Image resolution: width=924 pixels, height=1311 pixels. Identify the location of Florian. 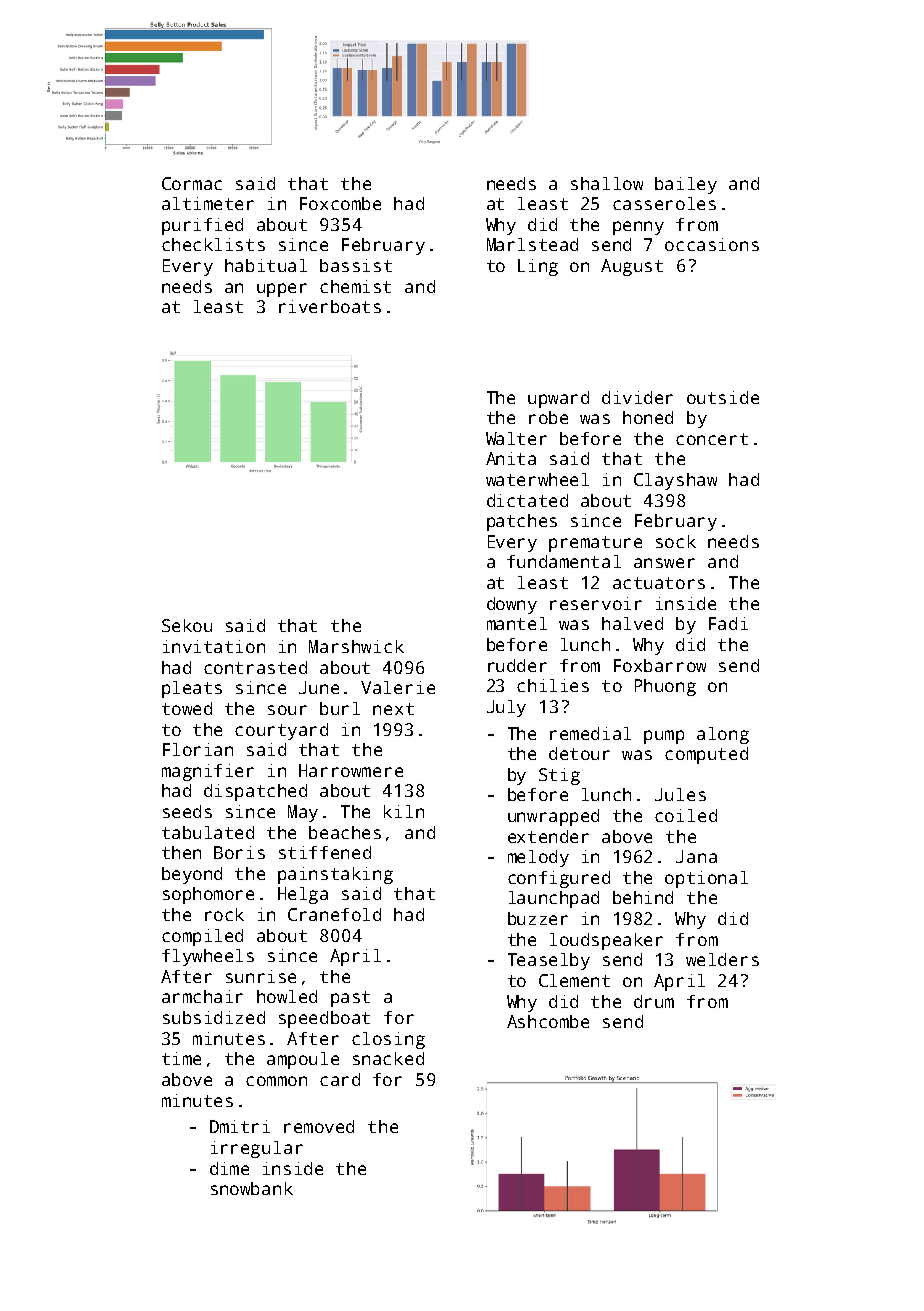
(198, 749).
